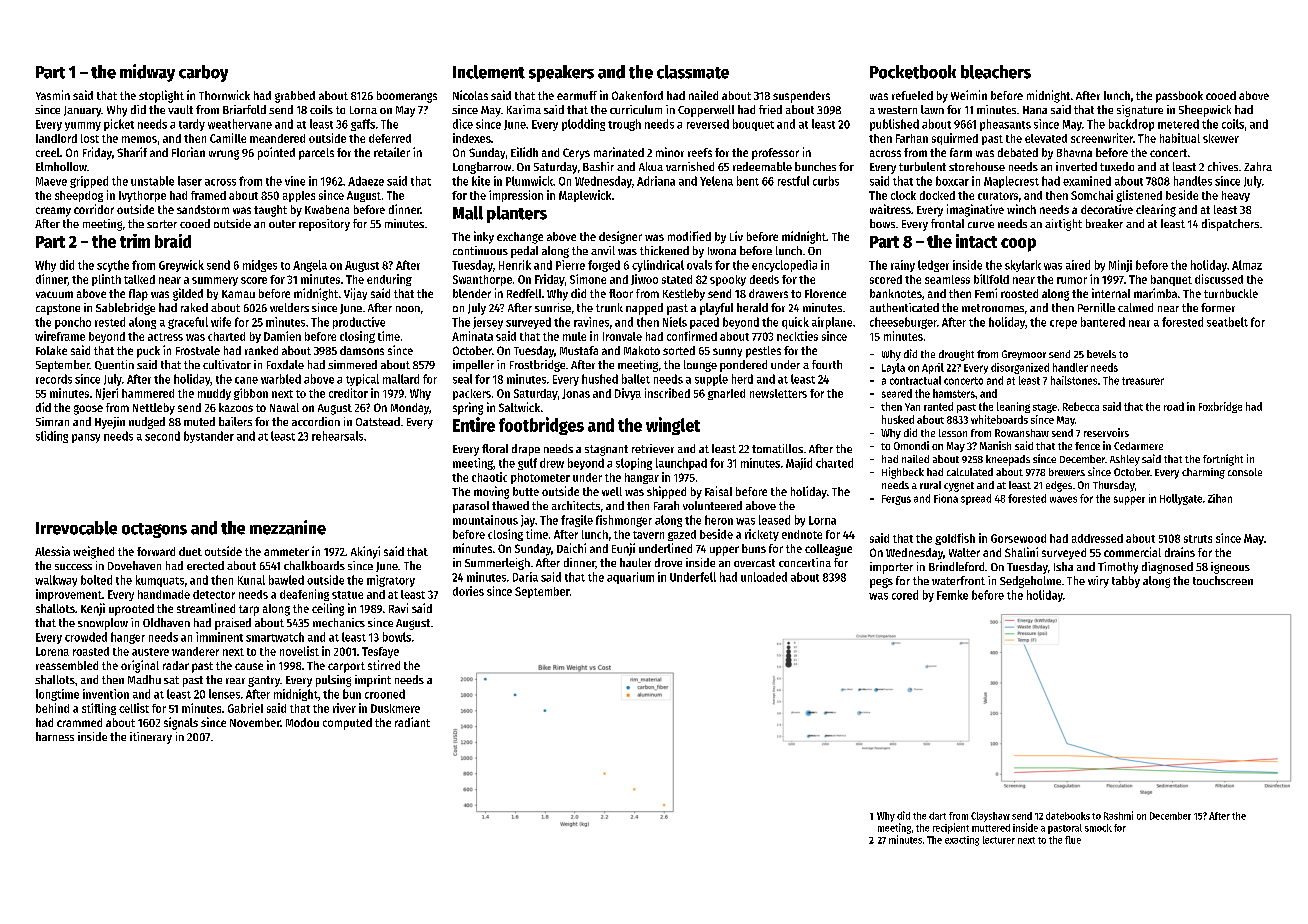 The width and height of the screenshot is (1308, 924). What do you see at coordinates (1063, 324) in the screenshot?
I see `crepe` at bounding box center [1063, 324].
